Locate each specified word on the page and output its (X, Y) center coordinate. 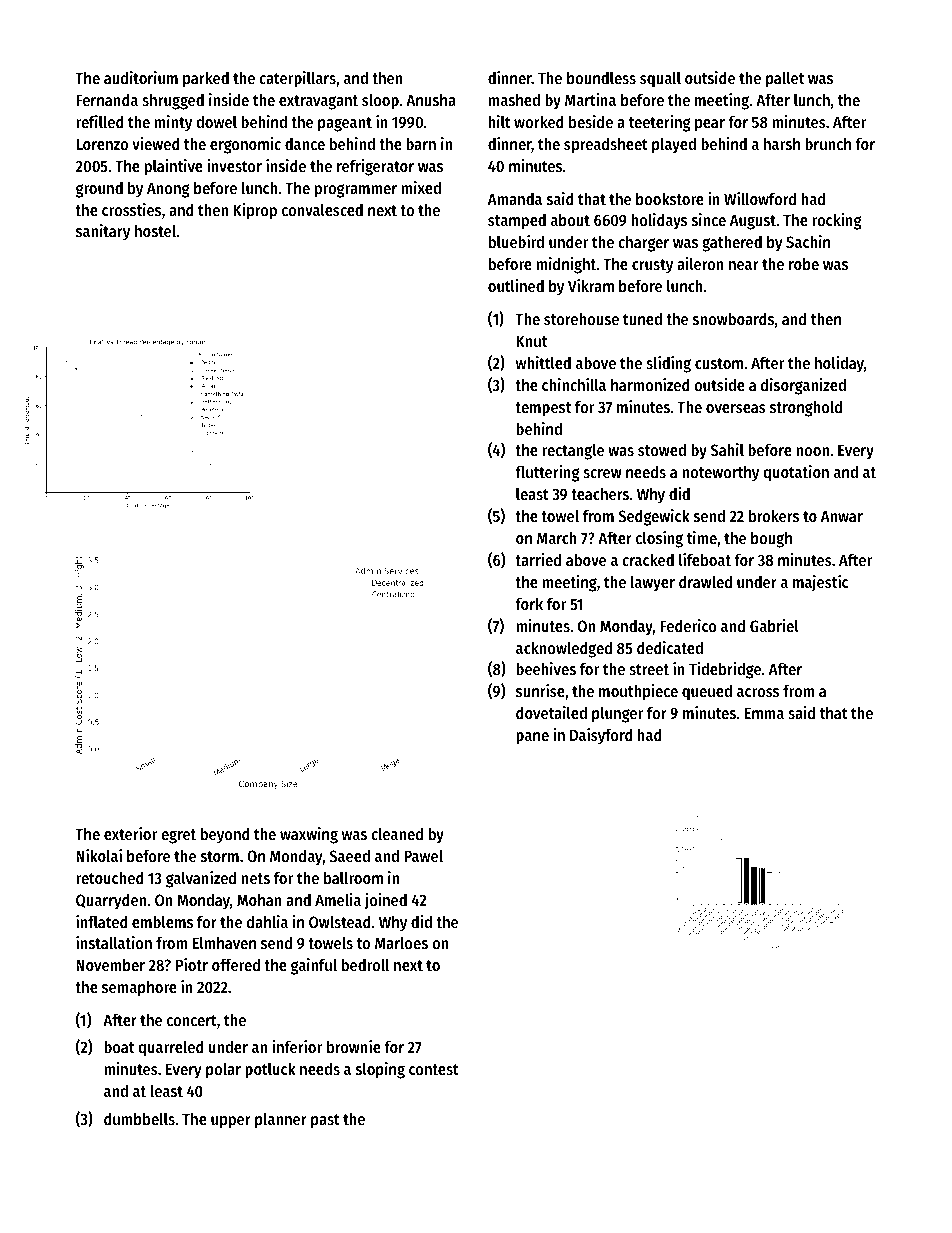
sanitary (103, 232)
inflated (102, 921)
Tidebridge (725, 670)
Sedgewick (654, 517)
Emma (764, 713)
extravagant (318, 102)
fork (529, 603)
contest (434, 1069)
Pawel (423, 856)
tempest (543, 409)
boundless (601, 78)
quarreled (171, 1048)
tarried (538, 559)
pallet (785, 80)
